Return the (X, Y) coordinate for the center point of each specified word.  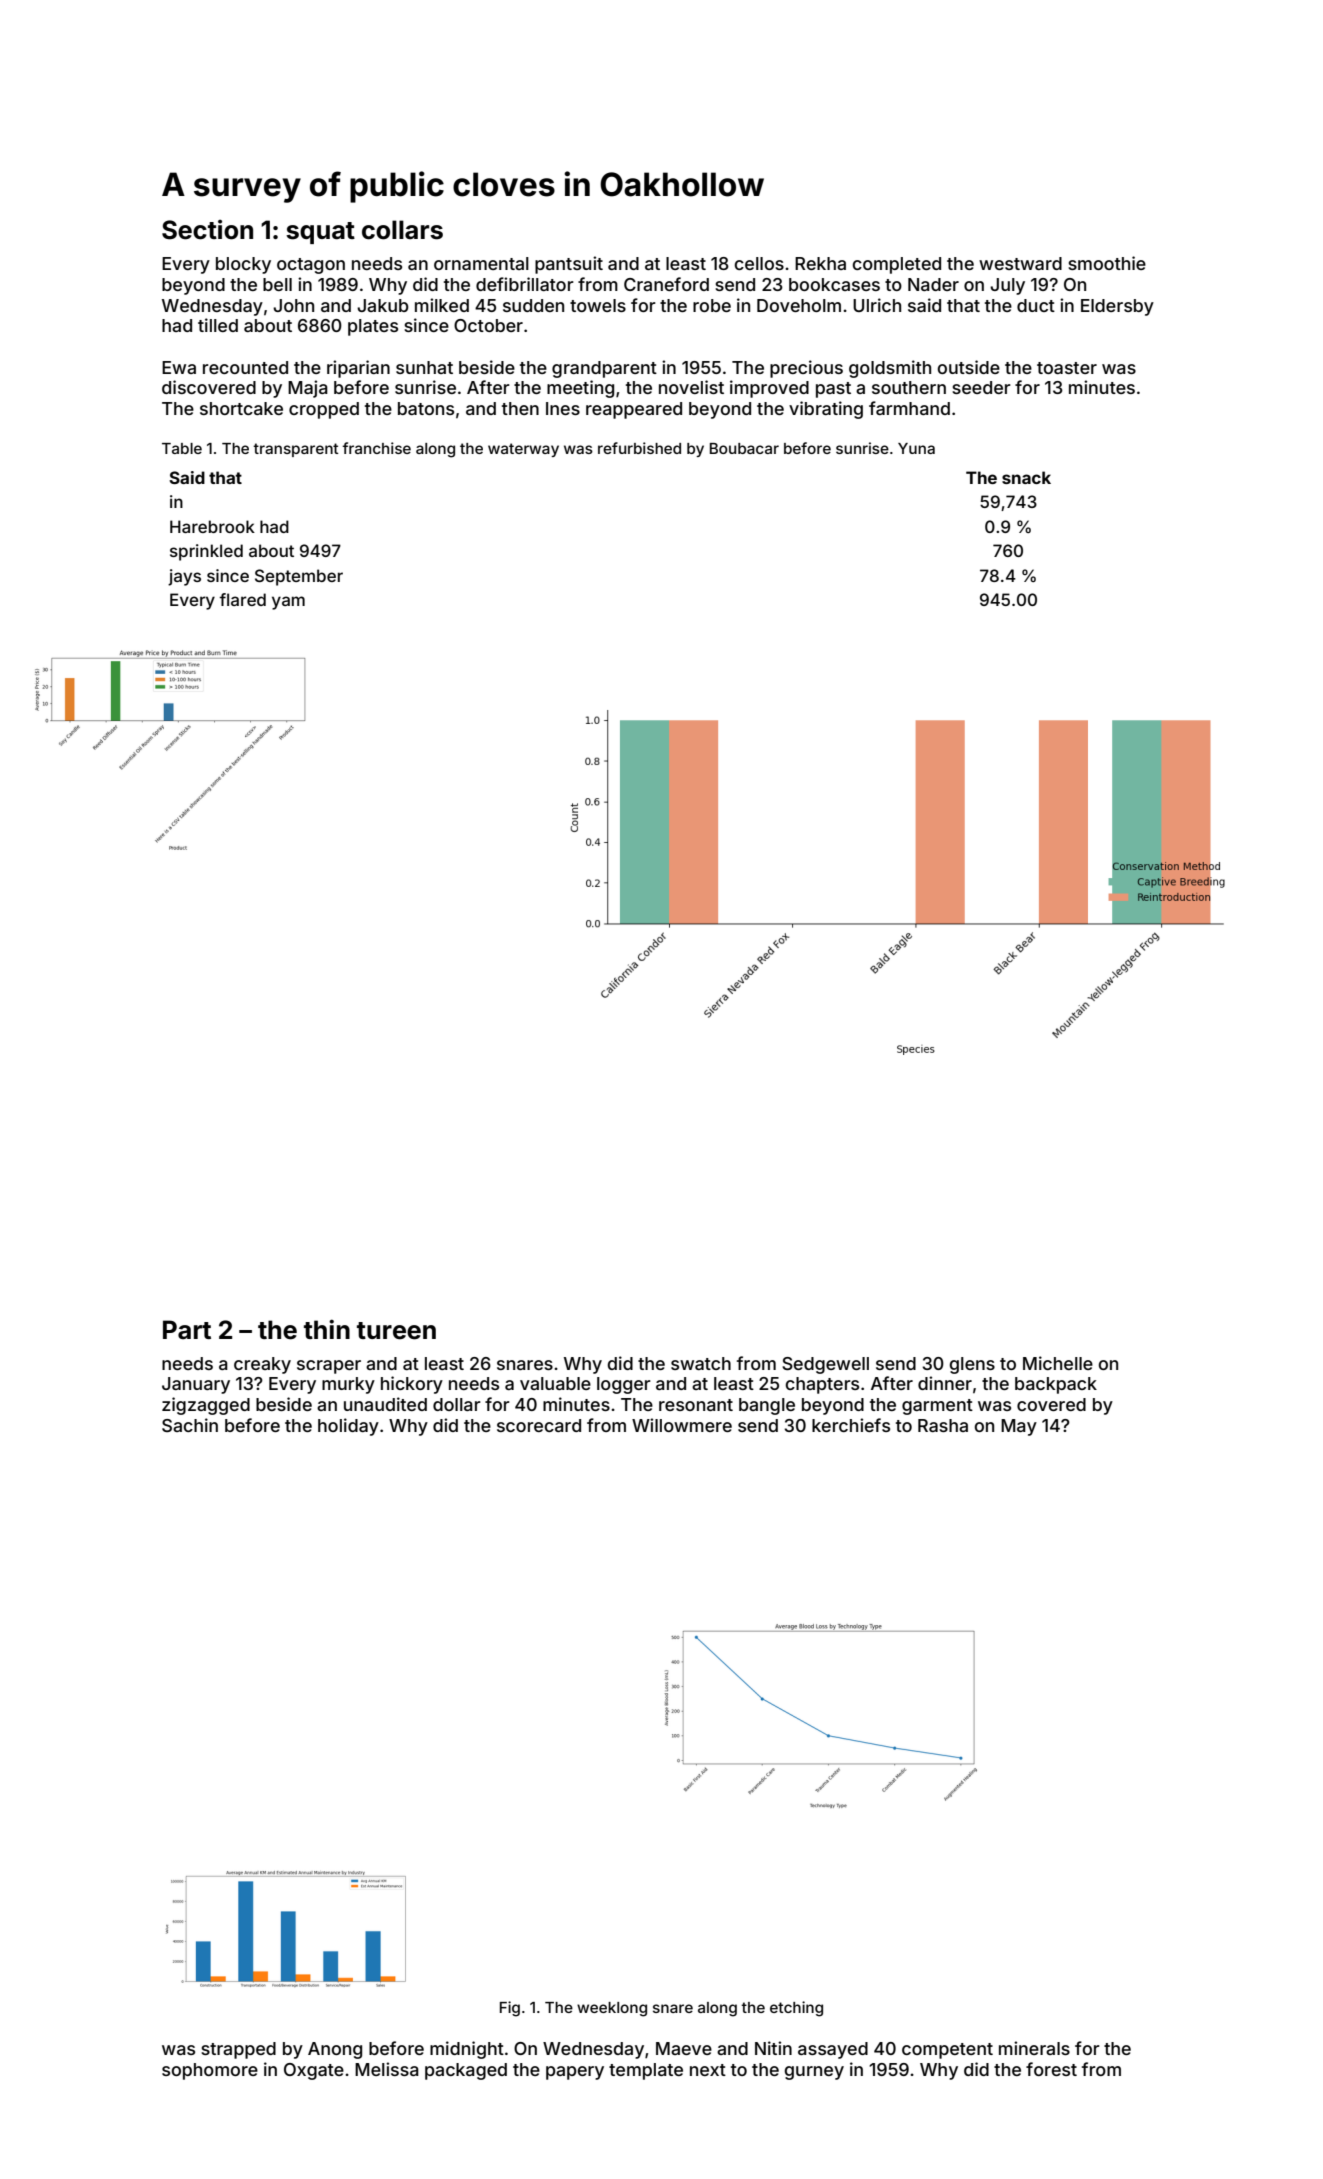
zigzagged (206, 1406)
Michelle (1058, 1363)
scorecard (539, 1425)
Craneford (666, 284)
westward (1020, 263)
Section (207, 230)
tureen (396, 1331)
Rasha (943, 1425)
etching (796, 2009)
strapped (238, 2050)
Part (187, 1330)
